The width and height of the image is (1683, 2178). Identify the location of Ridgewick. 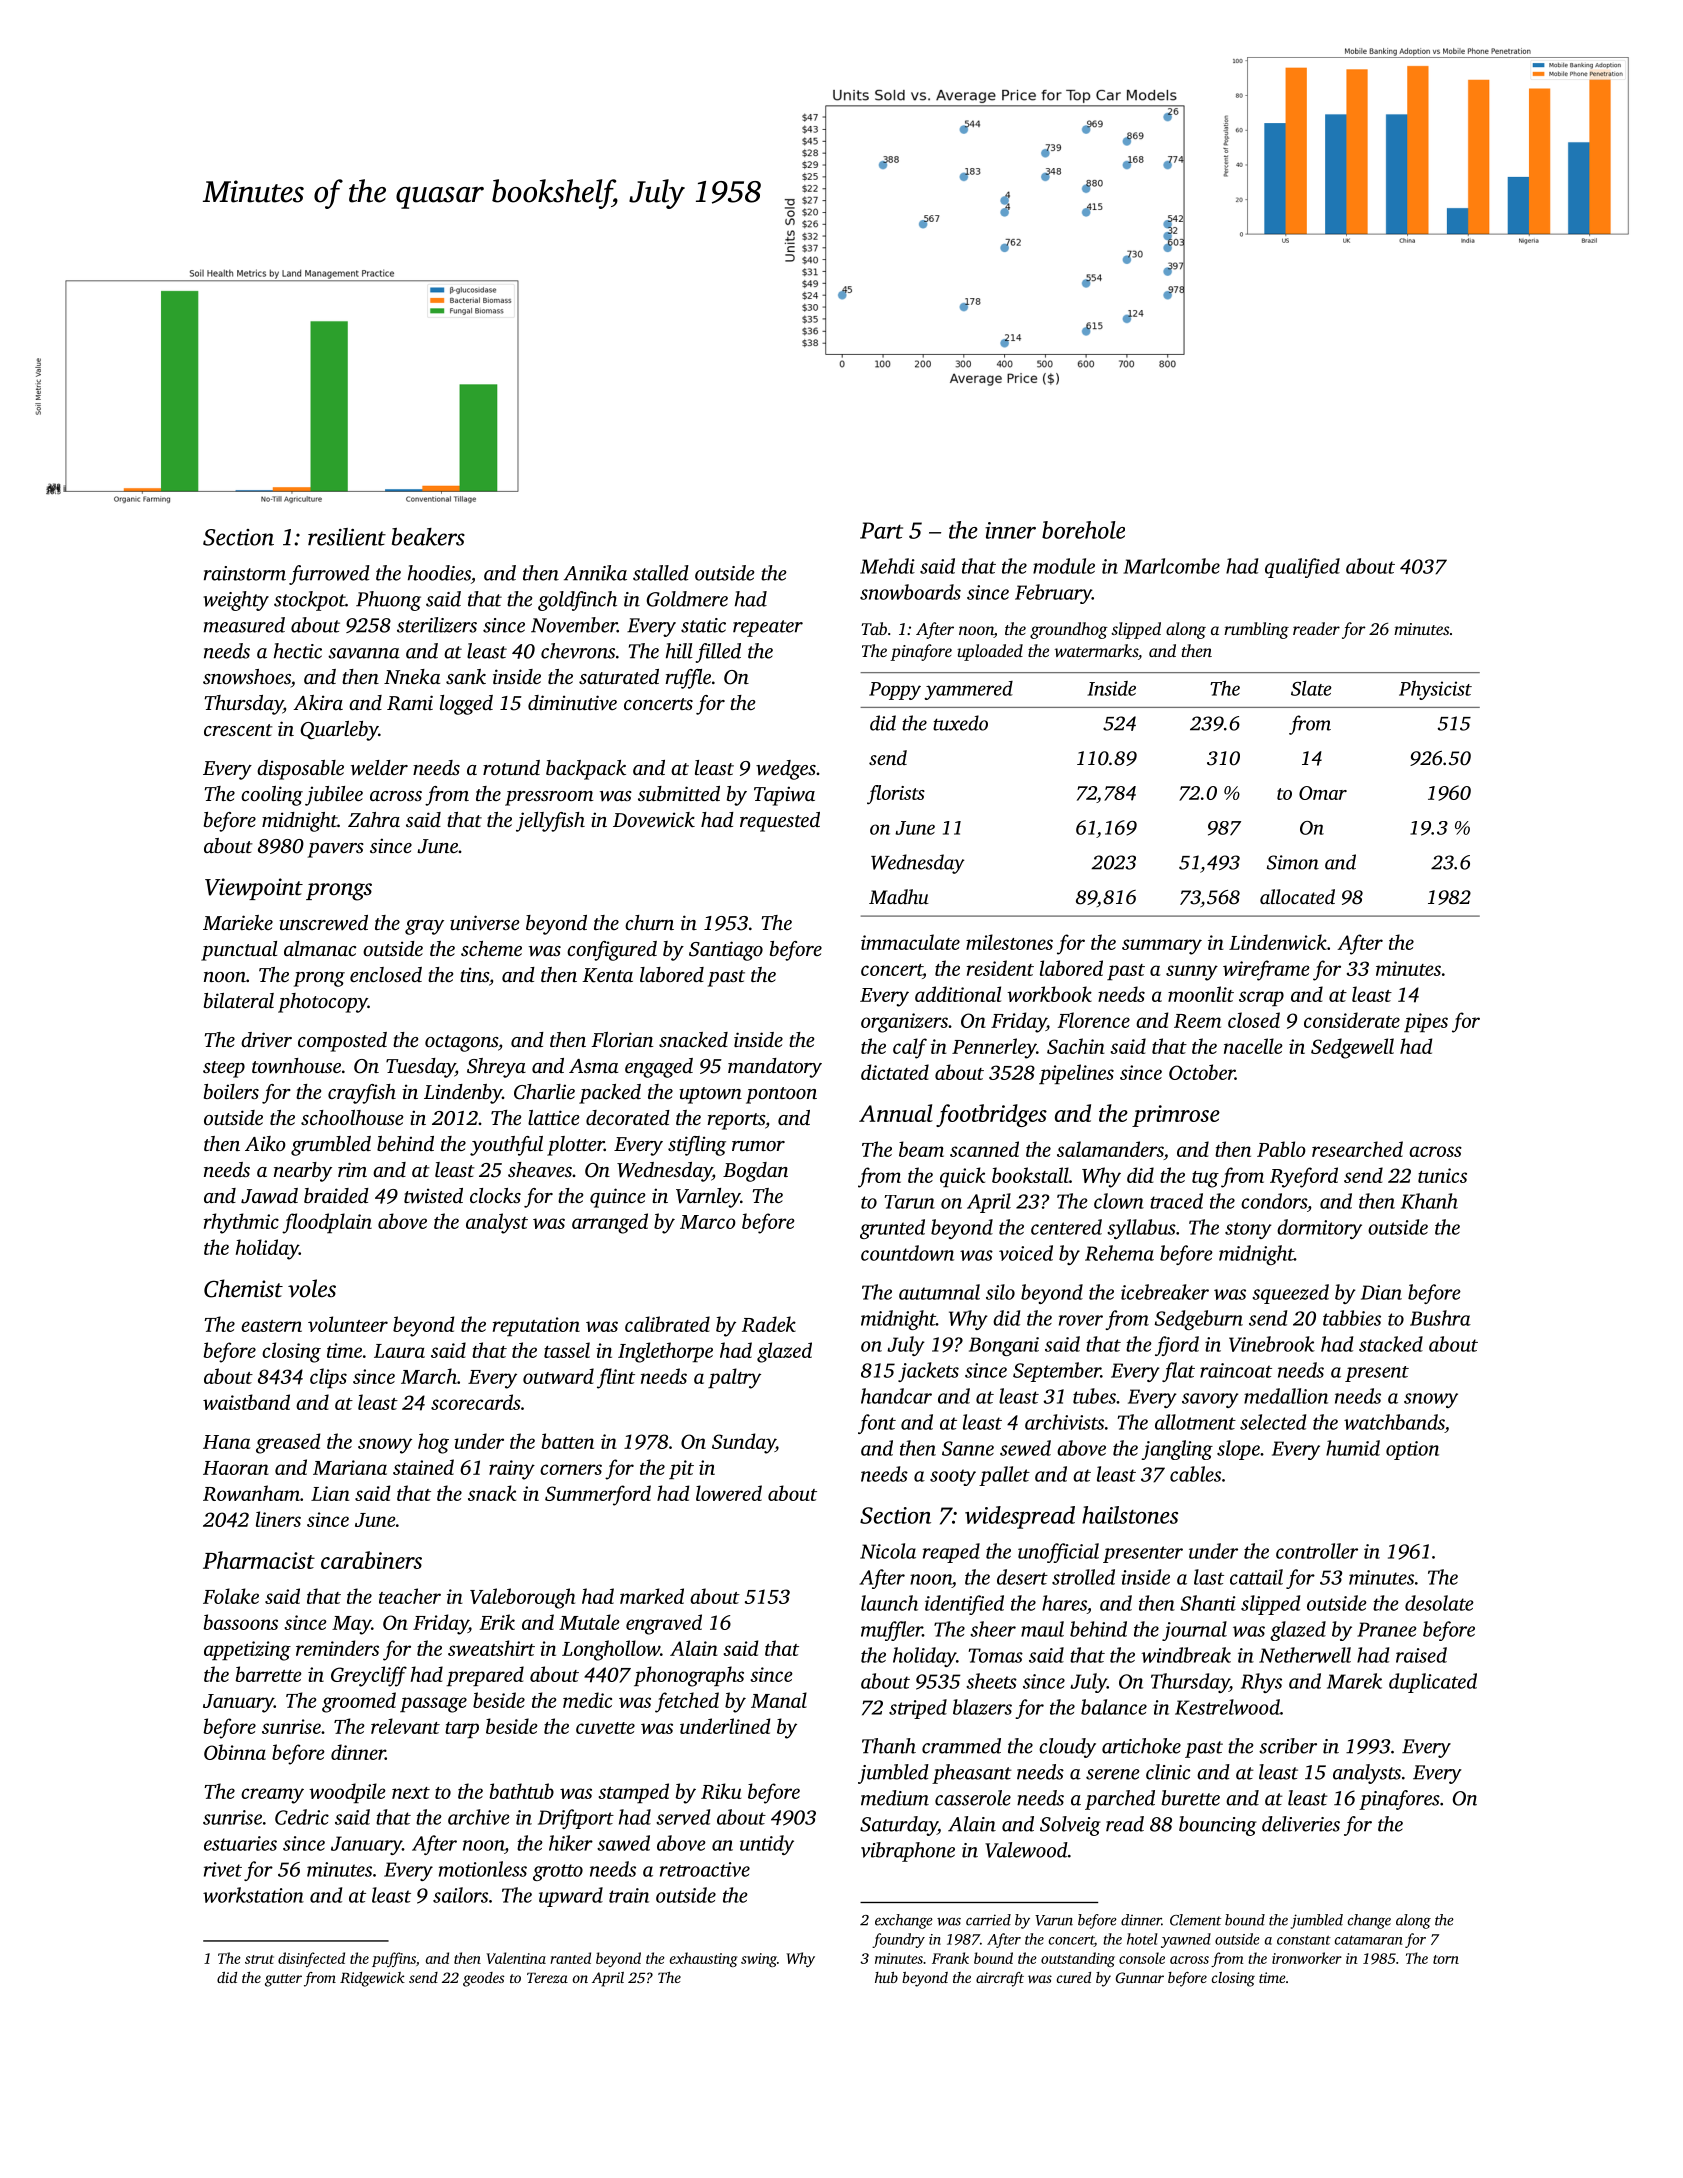
(372, 1979).
